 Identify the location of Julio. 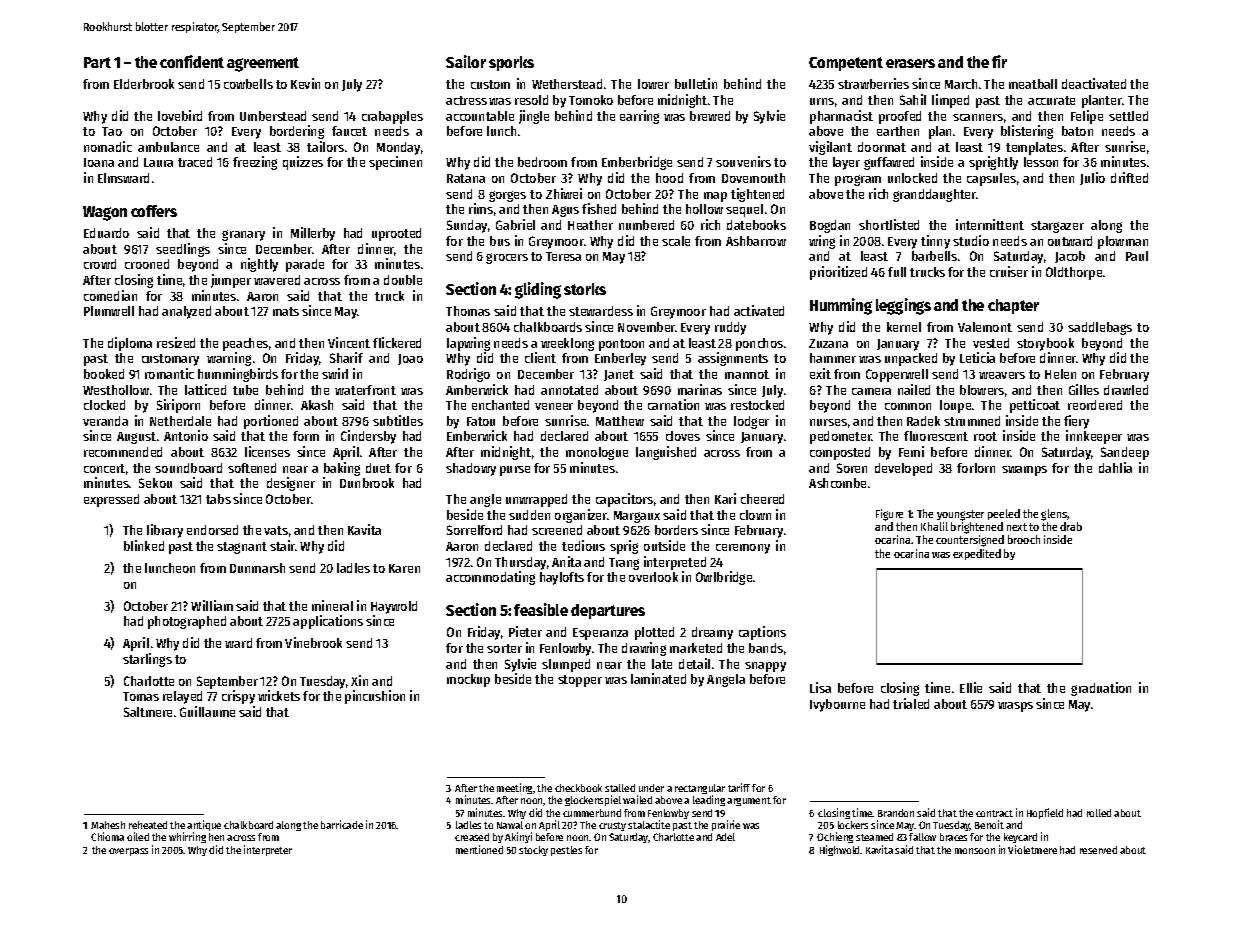
(1092, 178).
